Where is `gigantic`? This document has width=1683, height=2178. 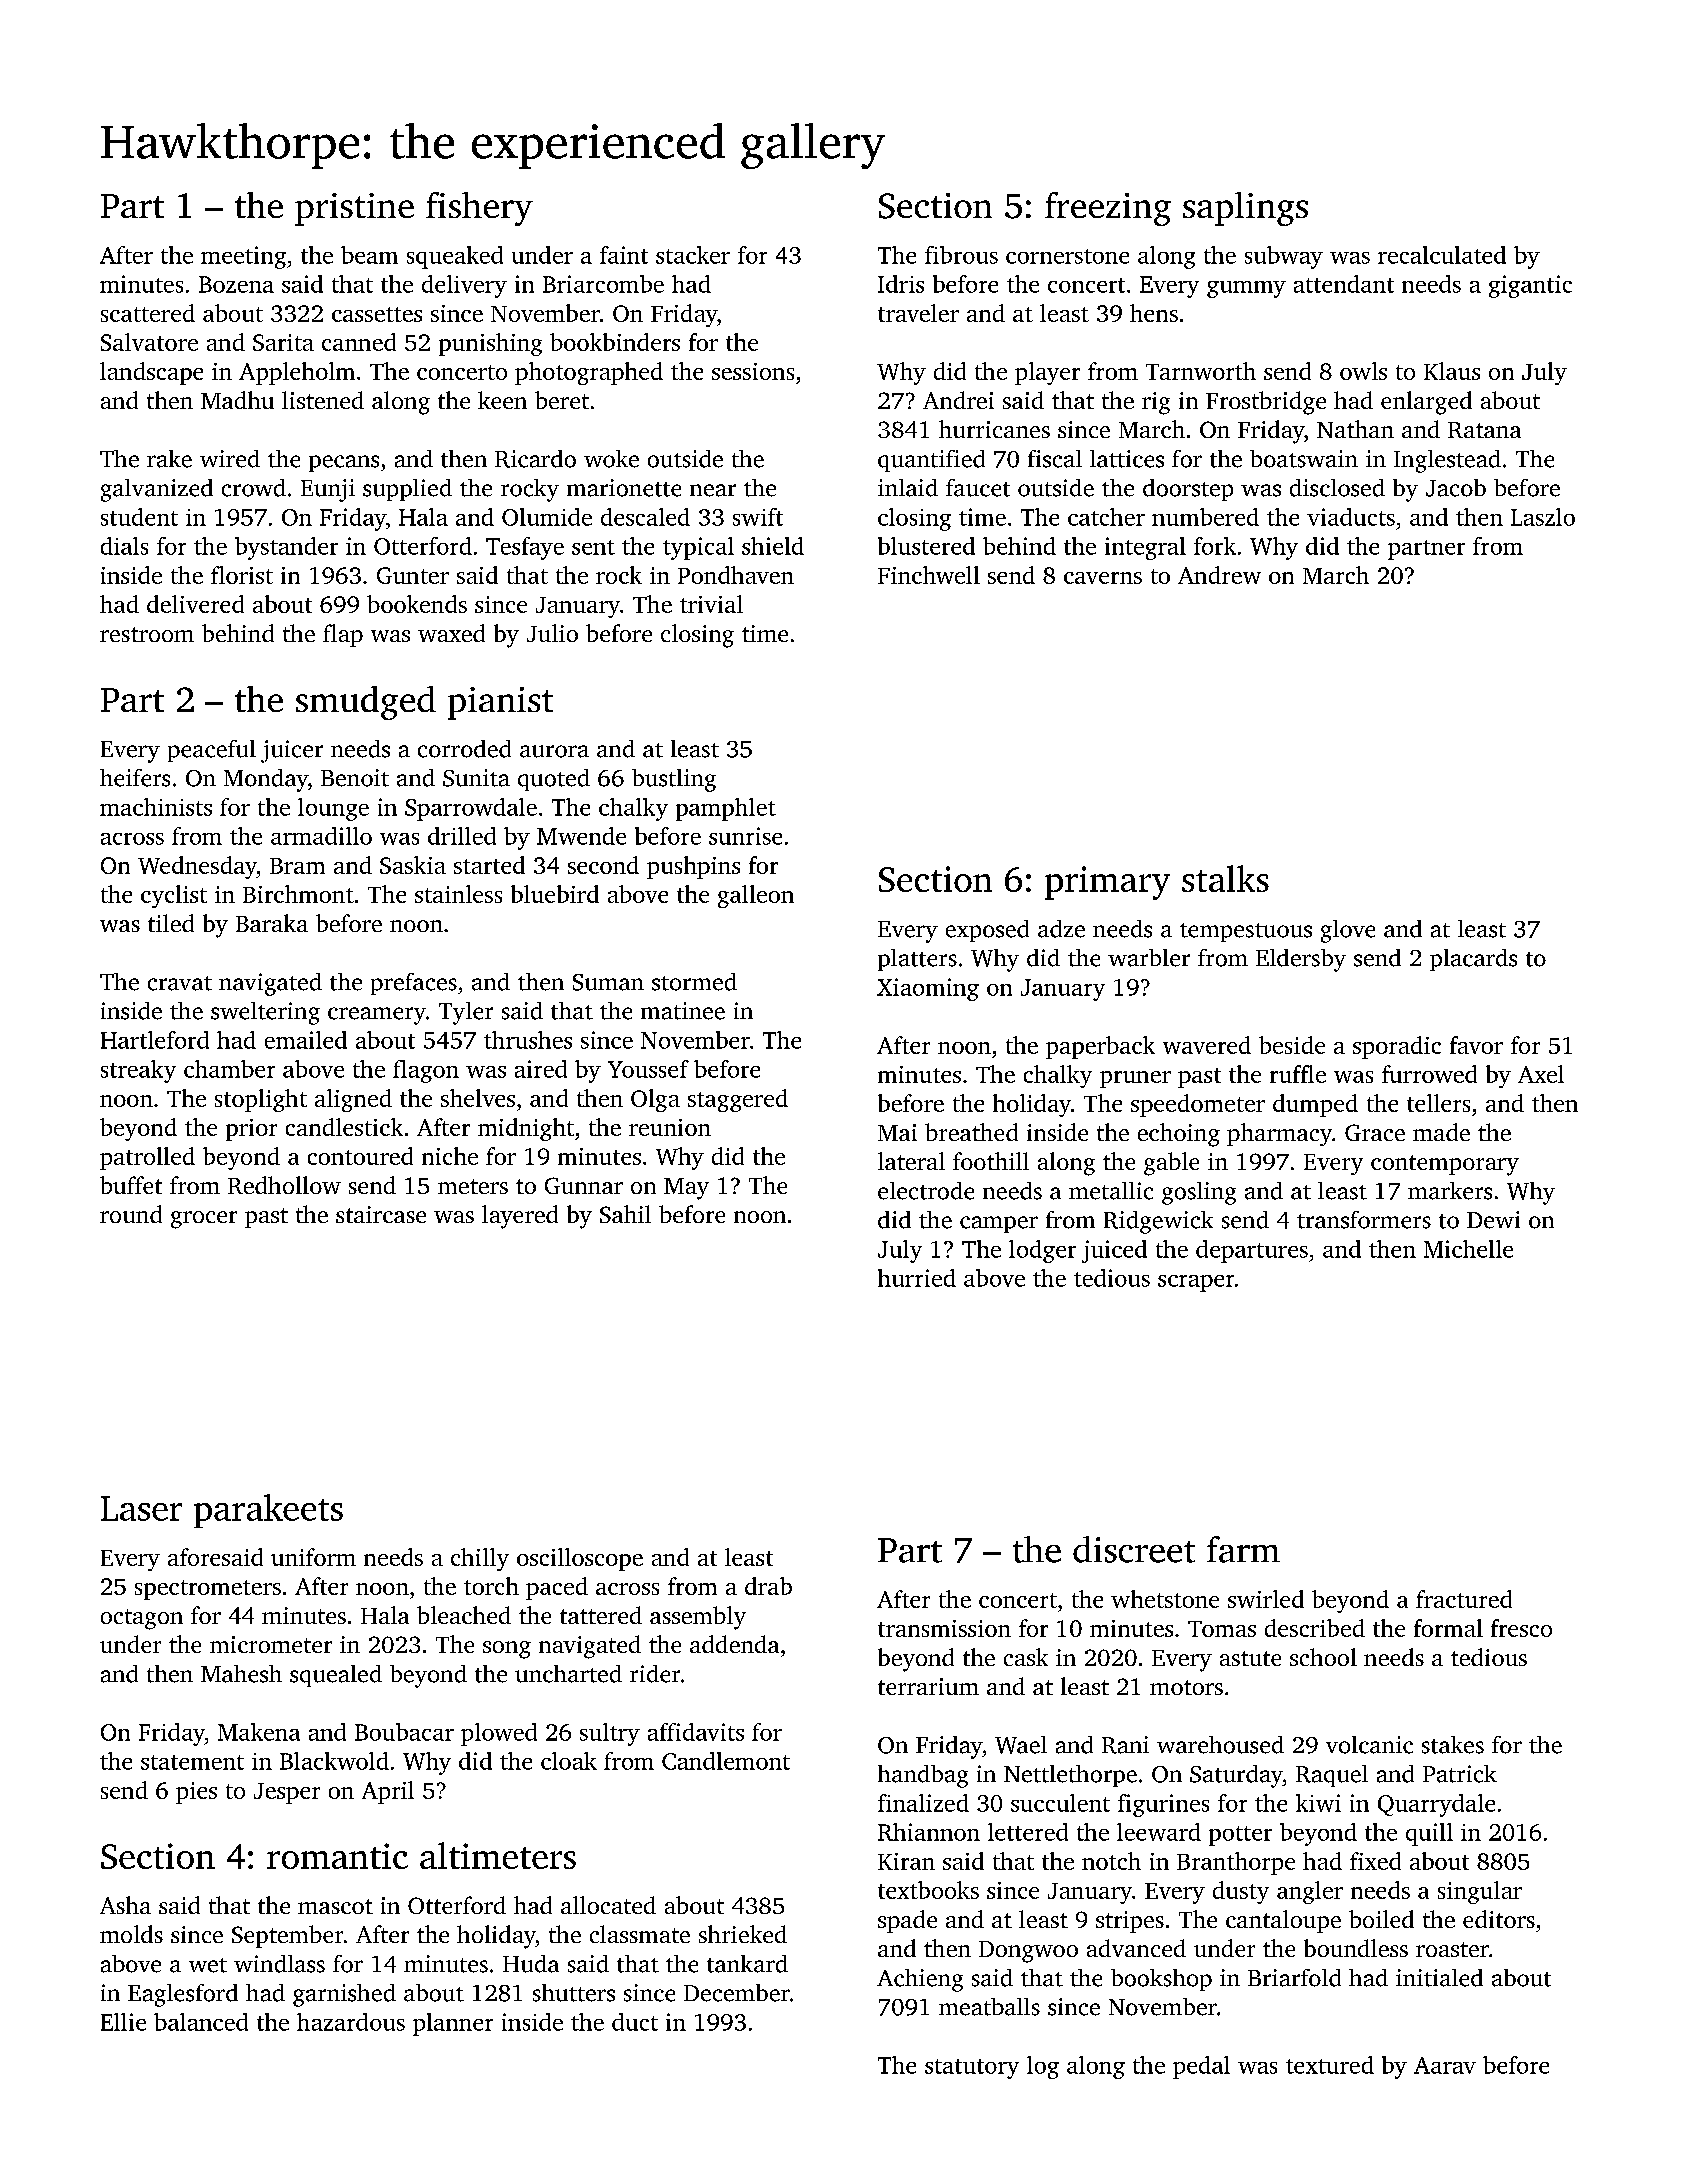
gigantic is located at coordinates (1530, 286).
